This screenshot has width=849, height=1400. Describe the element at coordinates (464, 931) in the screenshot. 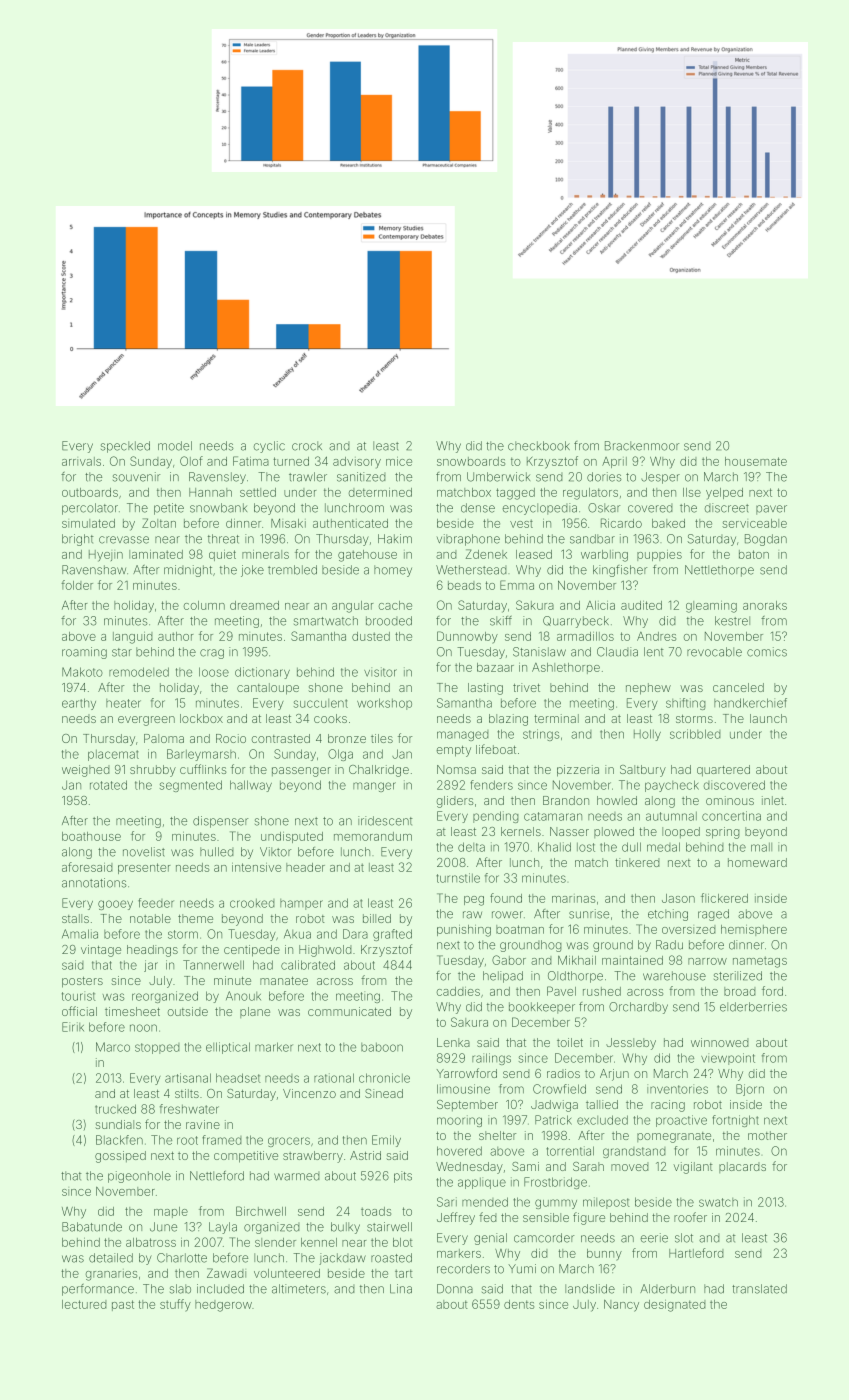

I see `punishing` at that location.
